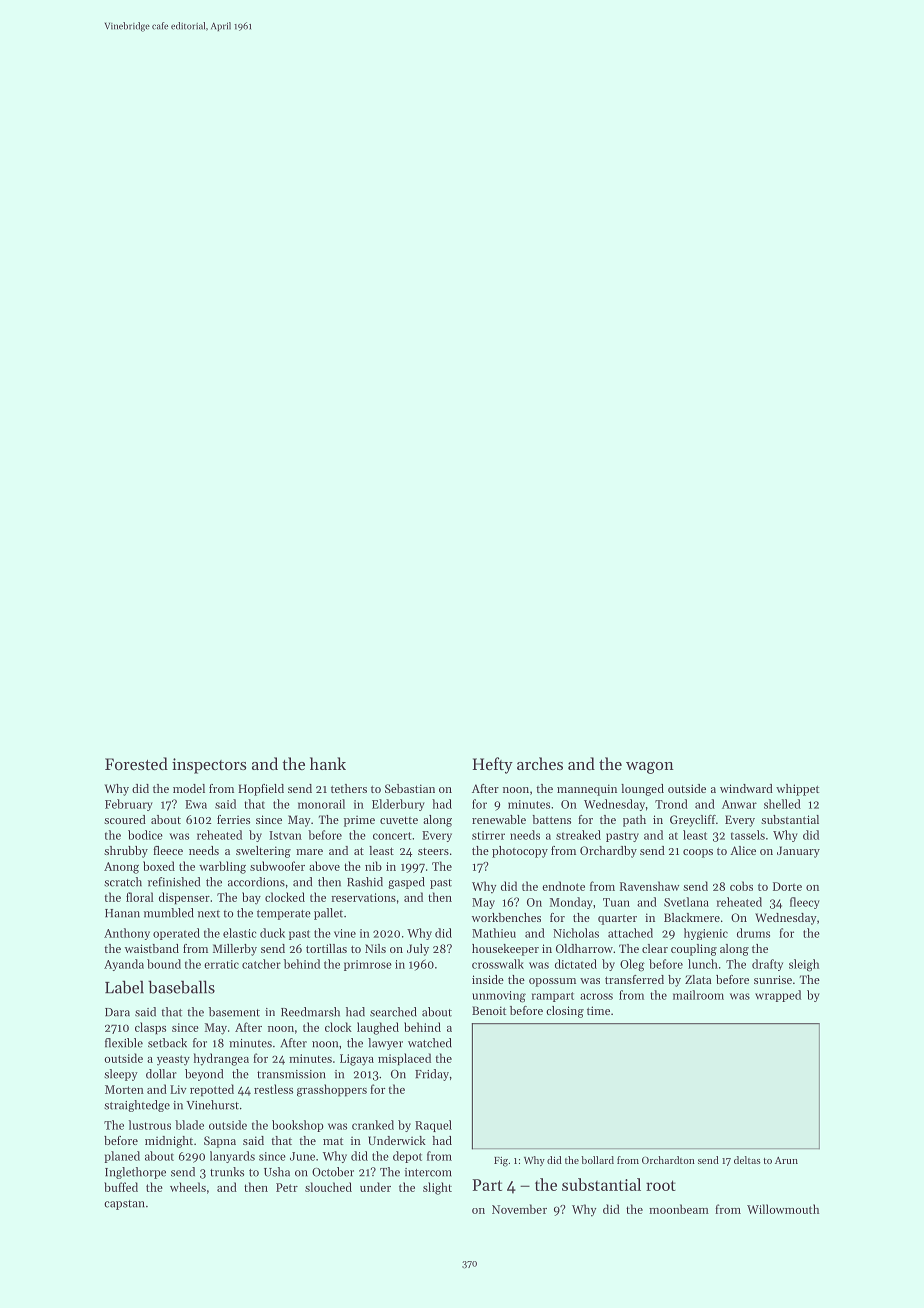  What do you see at coordinates (748, 835) in the document?
I see `tassels` at bounding box center [748, 835].
